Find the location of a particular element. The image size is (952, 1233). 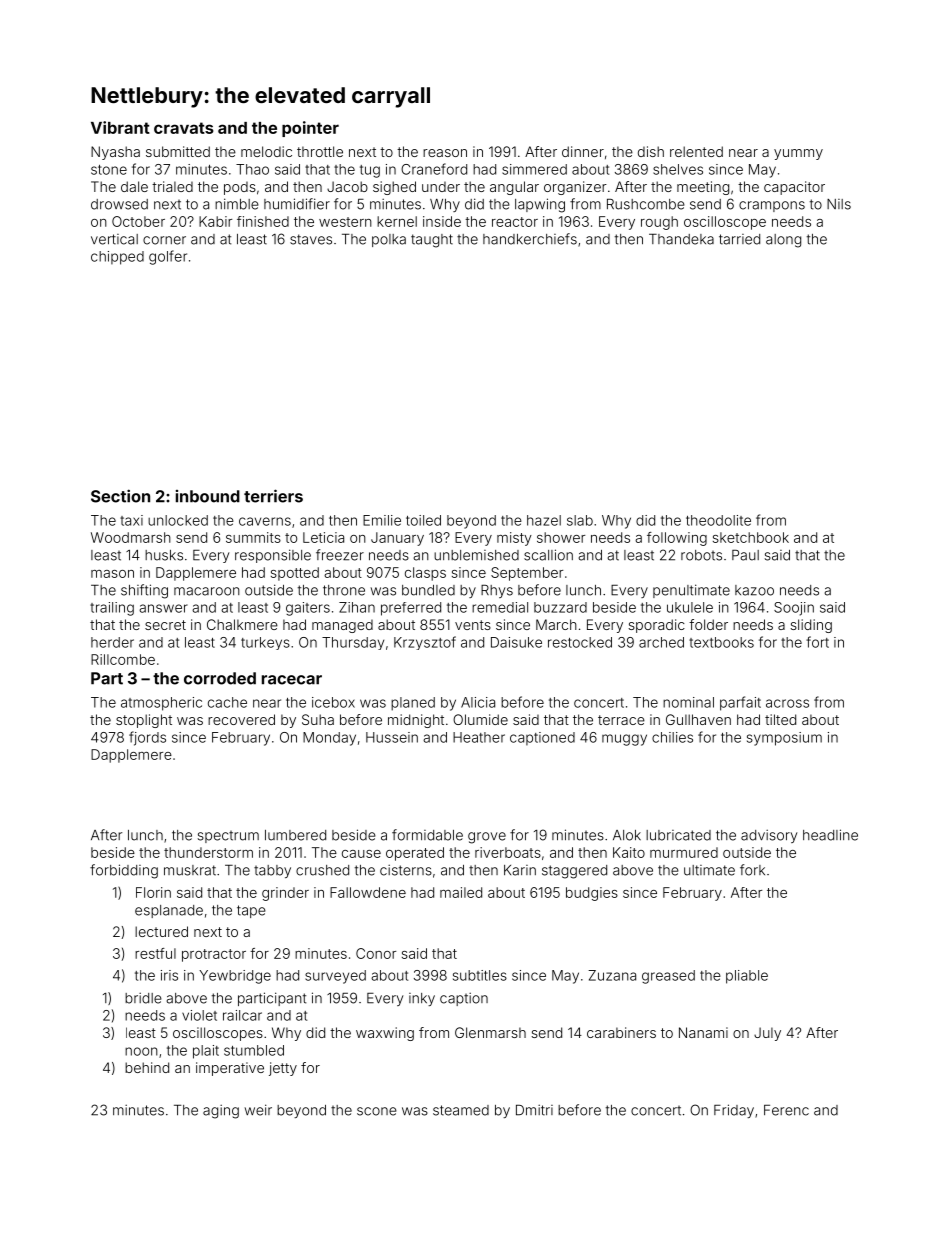

dinner is located at coordinates (583, 151).
